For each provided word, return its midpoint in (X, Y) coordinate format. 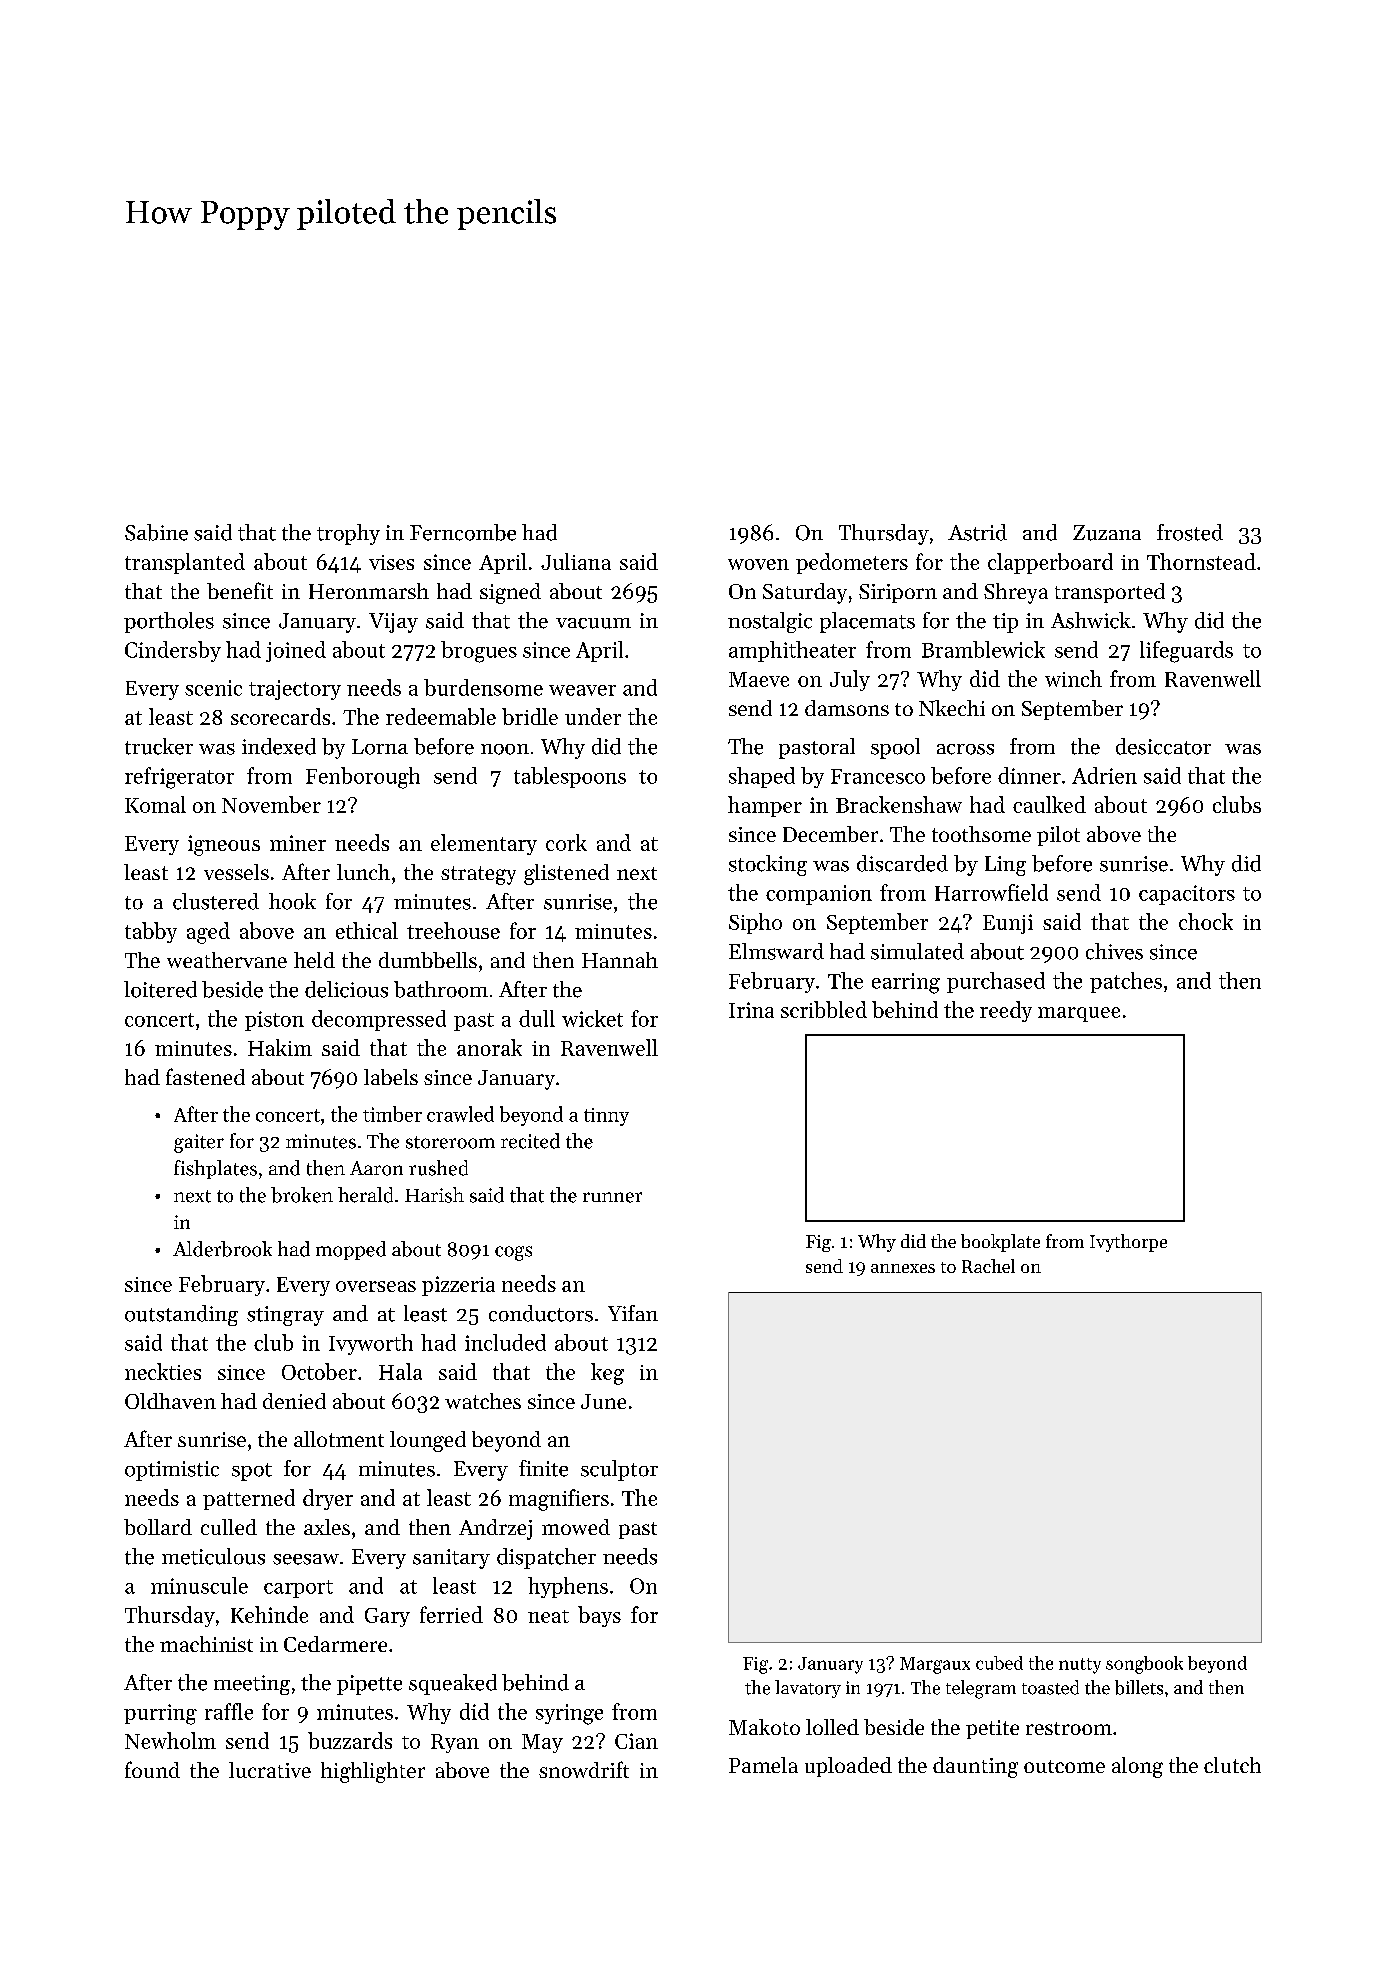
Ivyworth (371, 1344)
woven (758, 564)
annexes (903, 1268)
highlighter (373, 1772)
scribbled (824, 1009)
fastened (205, 1076)
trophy (348, 534)
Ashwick (1091, 620)
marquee (1079, 1014)
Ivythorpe (1128, 1243)
